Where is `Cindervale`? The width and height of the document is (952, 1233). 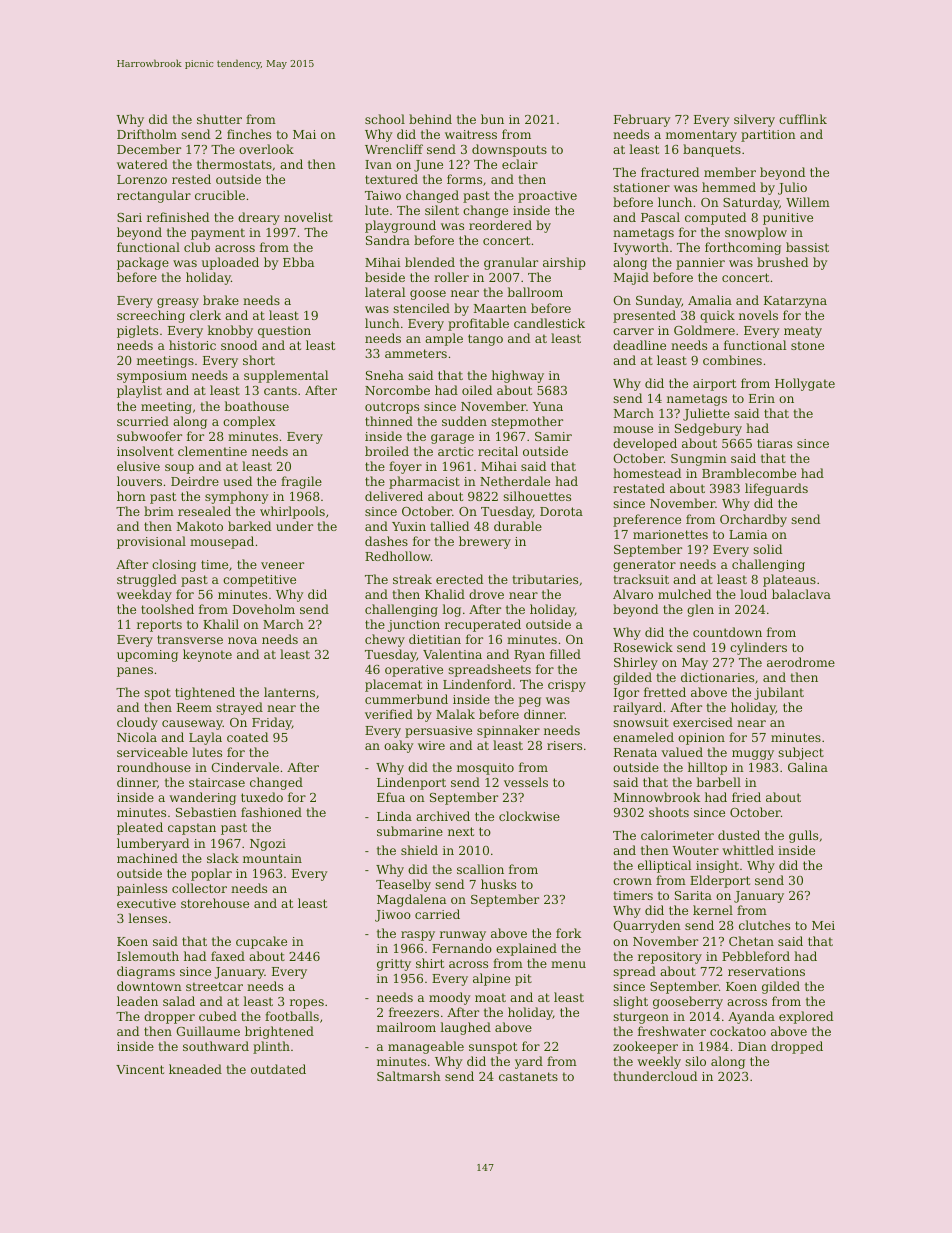 Cindervale is located at coordinates (245, 767).
